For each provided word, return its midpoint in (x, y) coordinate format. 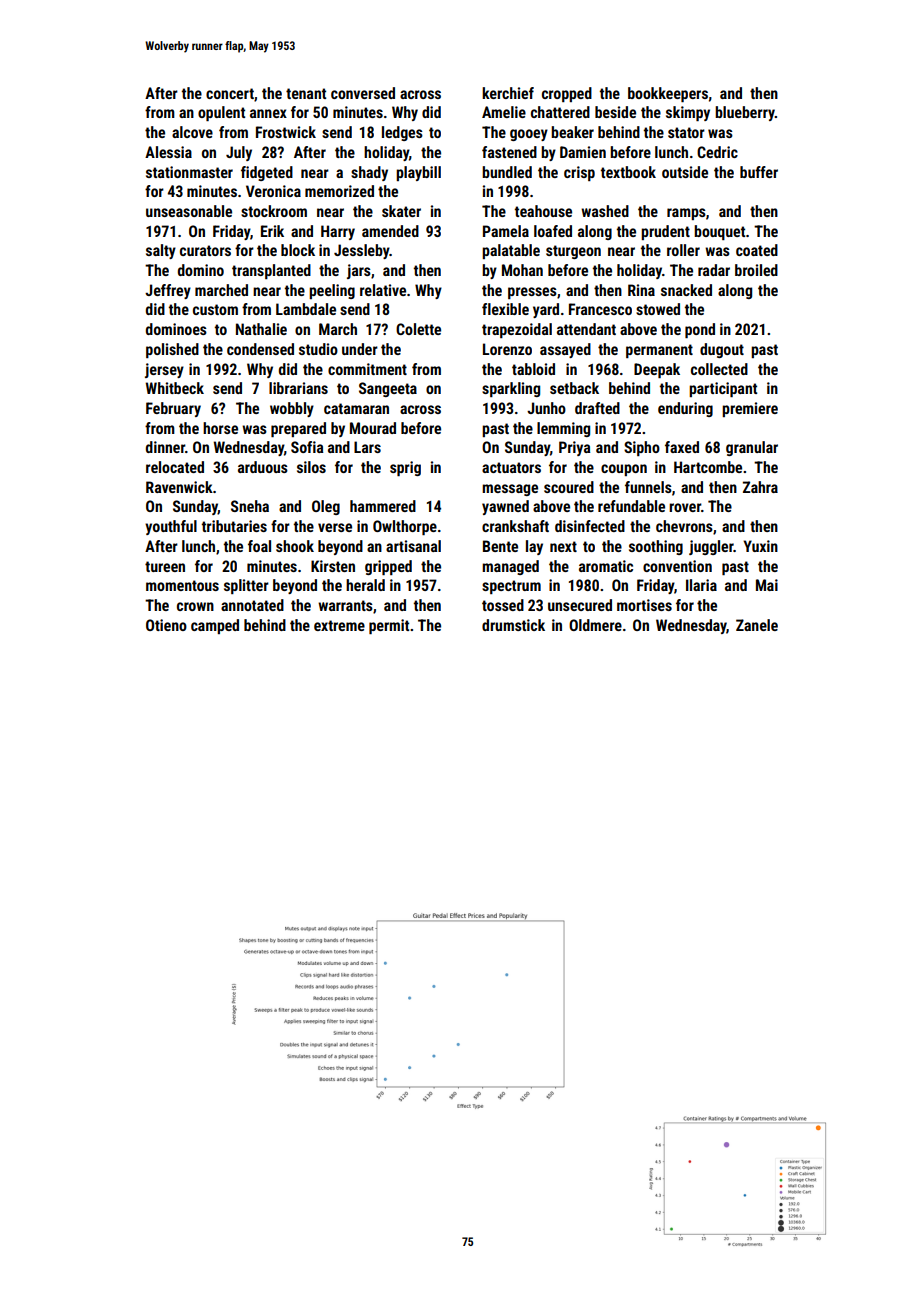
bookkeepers (668, 94)
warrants (345, 605)
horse (220, 428)
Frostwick (286, 132)
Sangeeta (388, 389)
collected (719, 369)
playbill (418, 173)
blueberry (745, 113)
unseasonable (189, 211)
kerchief (508, 93)
